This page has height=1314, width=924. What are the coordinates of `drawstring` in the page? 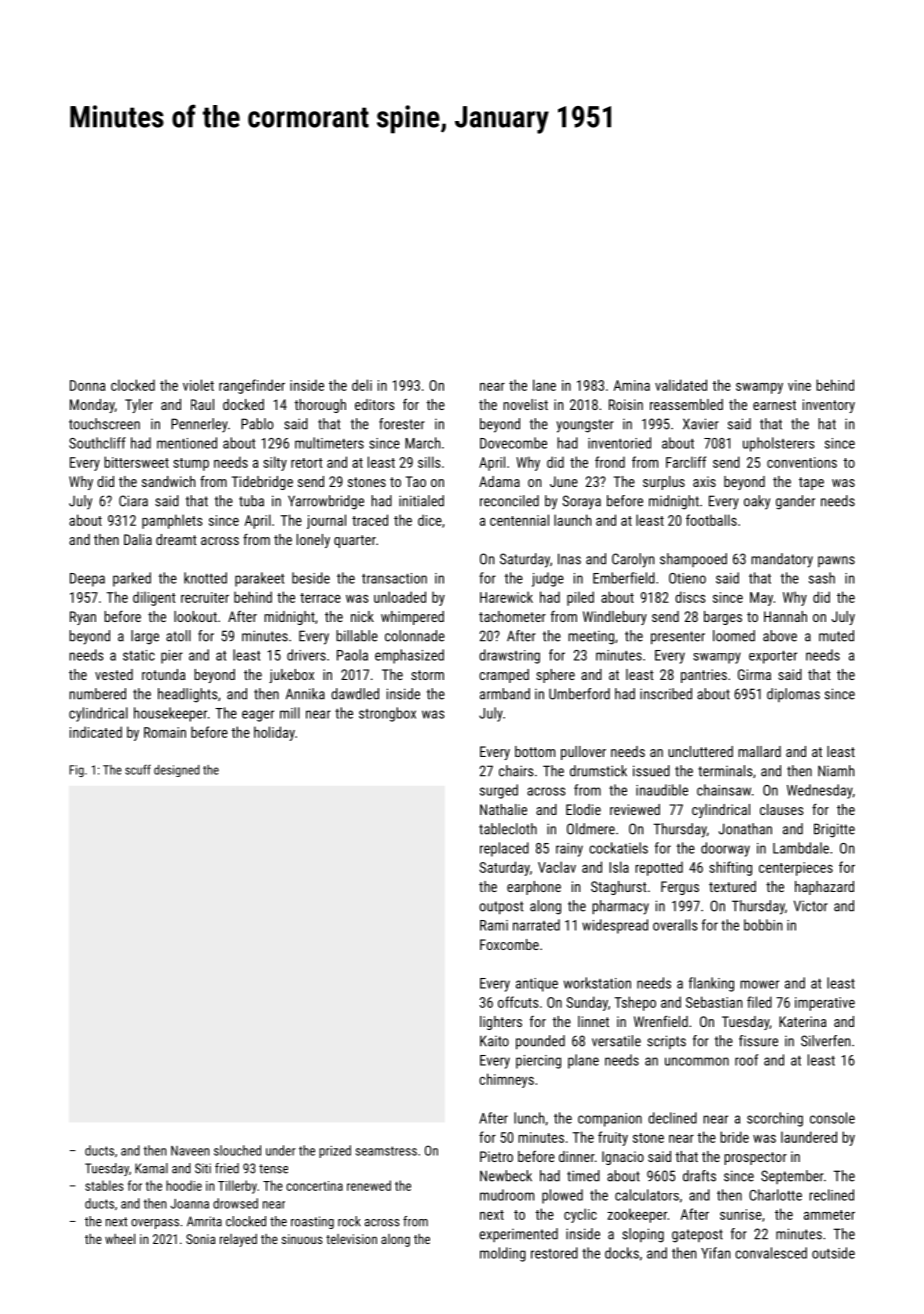 It's located at (509, 656).
